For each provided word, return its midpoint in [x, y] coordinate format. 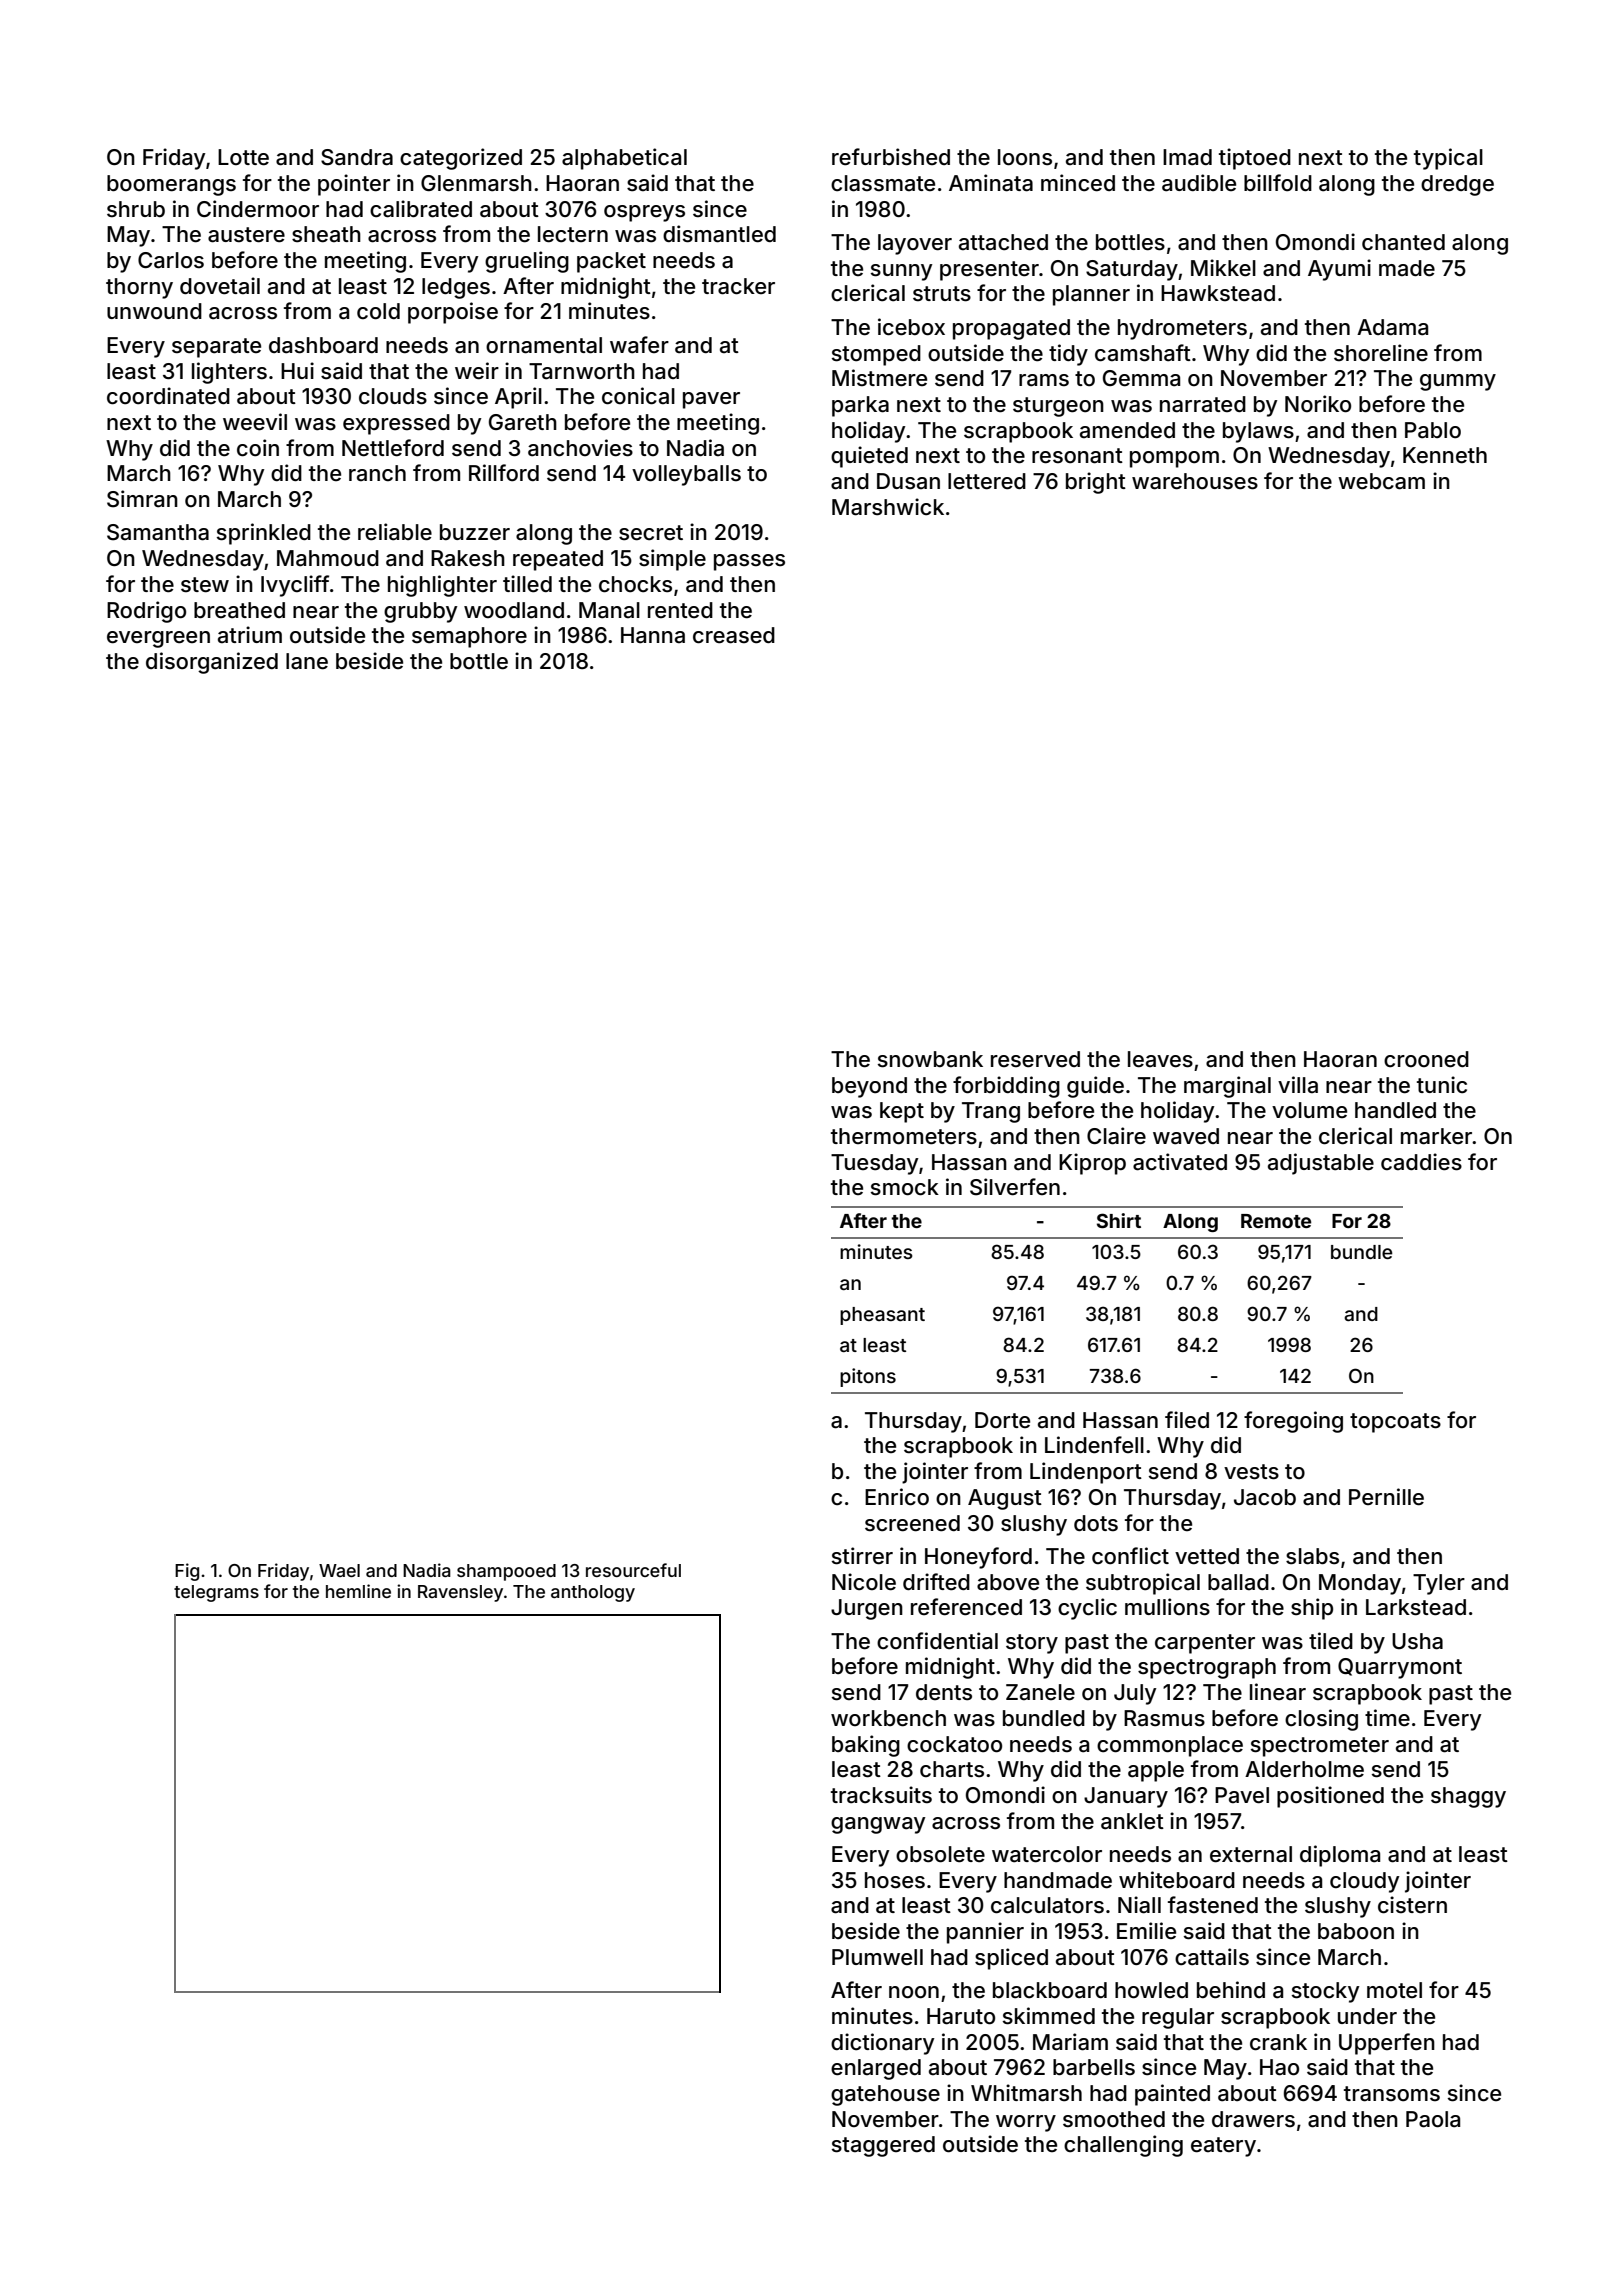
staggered [883, 2146]
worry [1026, 2123]
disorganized [212, 663]
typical [1448, 159]
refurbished [891, 157]
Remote [1276, 1221]
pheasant [882, 1316]
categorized [461, 159]
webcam [1381, 481]
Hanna [653, 635]
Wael [339, 1570]
